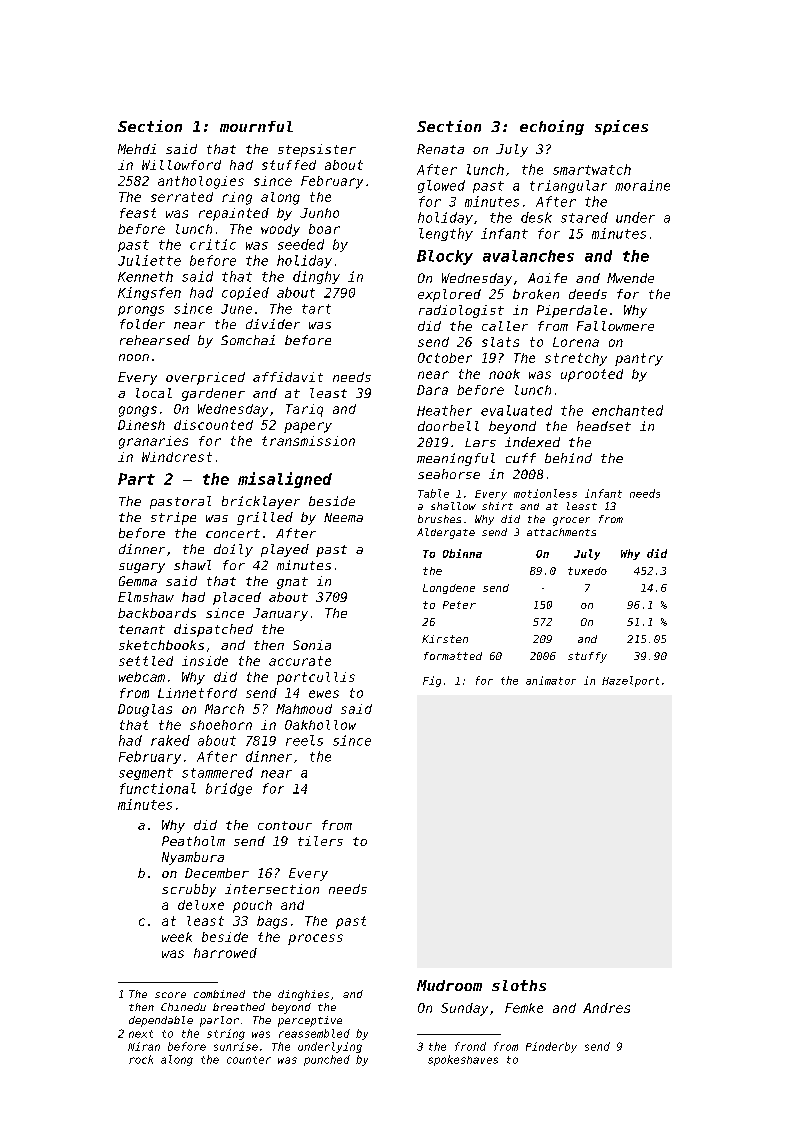 This image has width=790, height=1121. I want to click on Oakhollow, so click(320, 725).
